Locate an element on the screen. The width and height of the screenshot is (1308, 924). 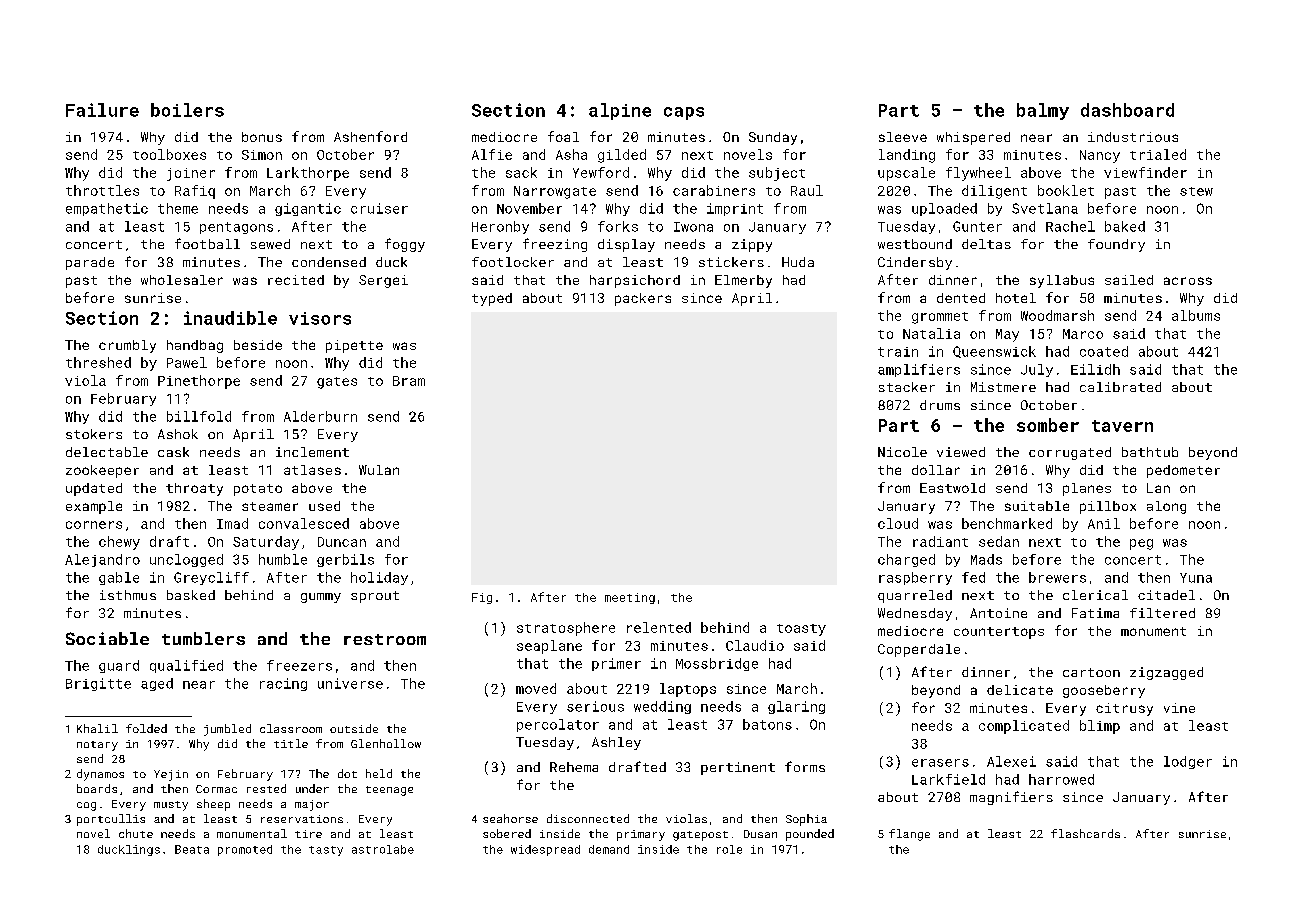
complicated is located at coordinates (1024, 727).
